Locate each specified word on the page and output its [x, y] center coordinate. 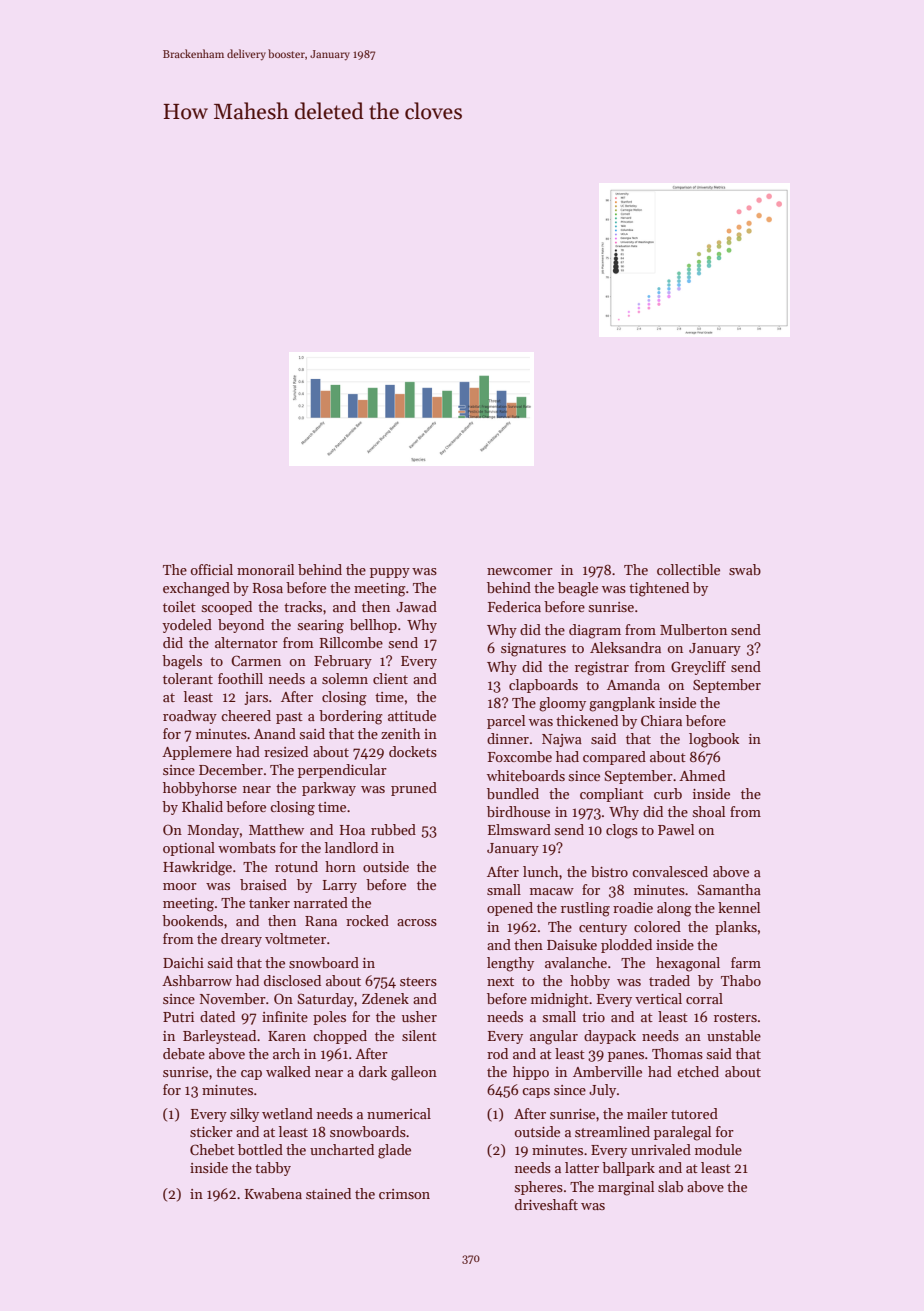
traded [669, 980]
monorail [265, 569]
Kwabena [273, 1193]
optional [189, 849]
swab [745, 569]
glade [394, 1151]
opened [510, 909]
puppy [390, 573]
